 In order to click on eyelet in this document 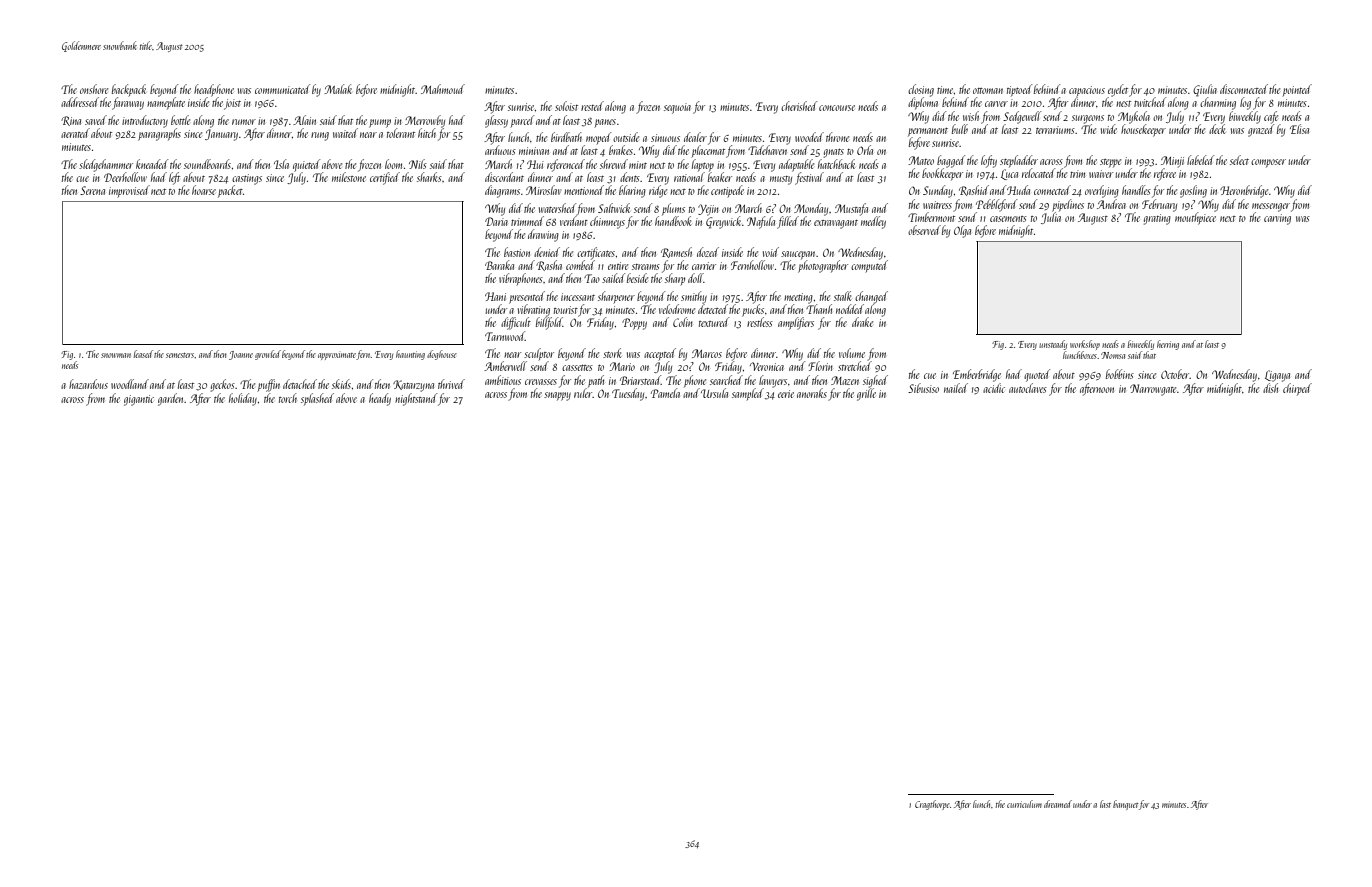, I will do `click(1118, 90)`.
